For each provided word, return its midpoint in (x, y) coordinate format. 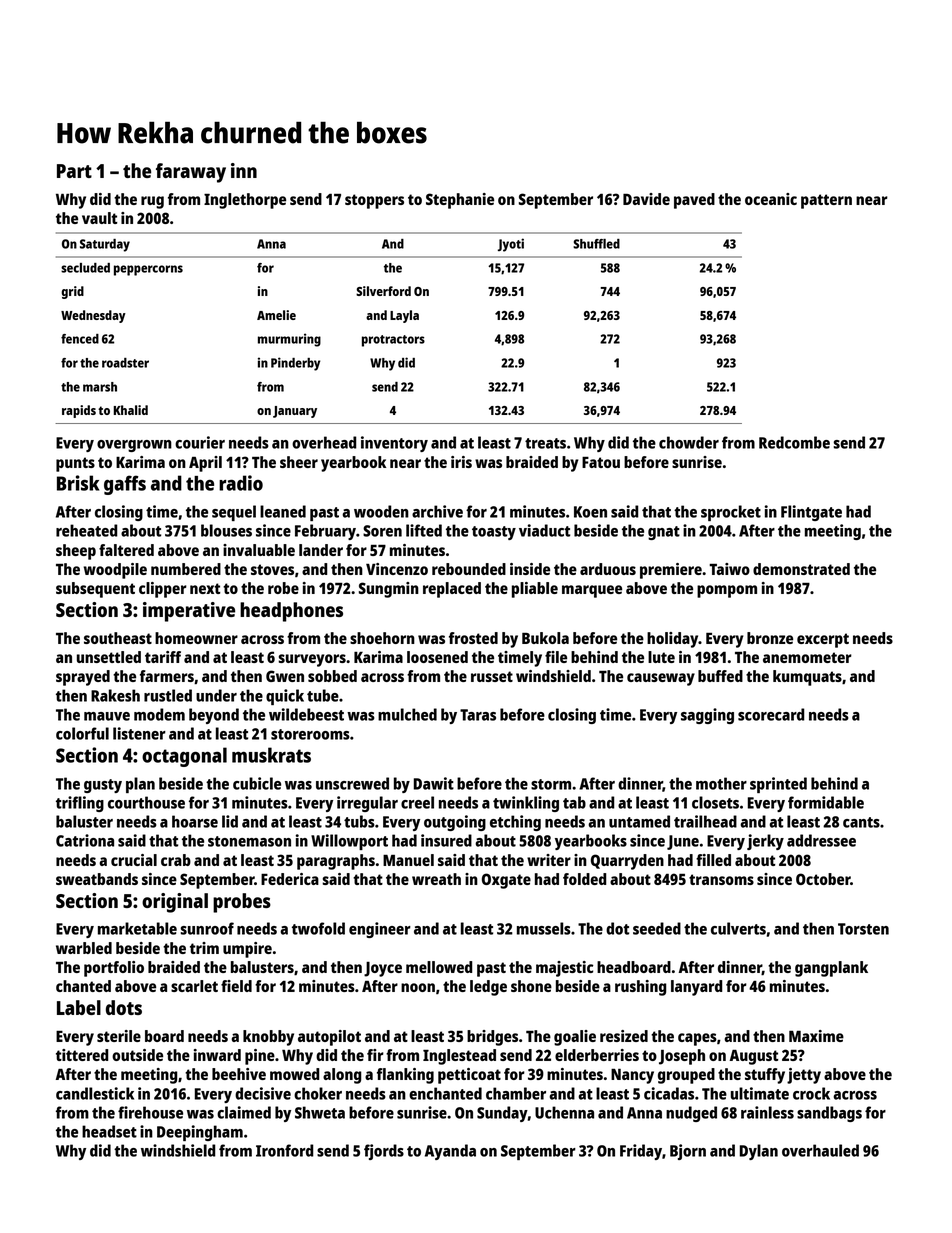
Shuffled (596, 244)
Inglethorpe (245, 201)
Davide (646, 199)
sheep (76, 552)
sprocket (731, 513)
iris (461, 462)
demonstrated (801, 569)
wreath (436, 879)
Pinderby (295, 364)
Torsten (863, 929)
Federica (290, 879)
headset (109, 1131)
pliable (535, 590)
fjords (384, 1152)
